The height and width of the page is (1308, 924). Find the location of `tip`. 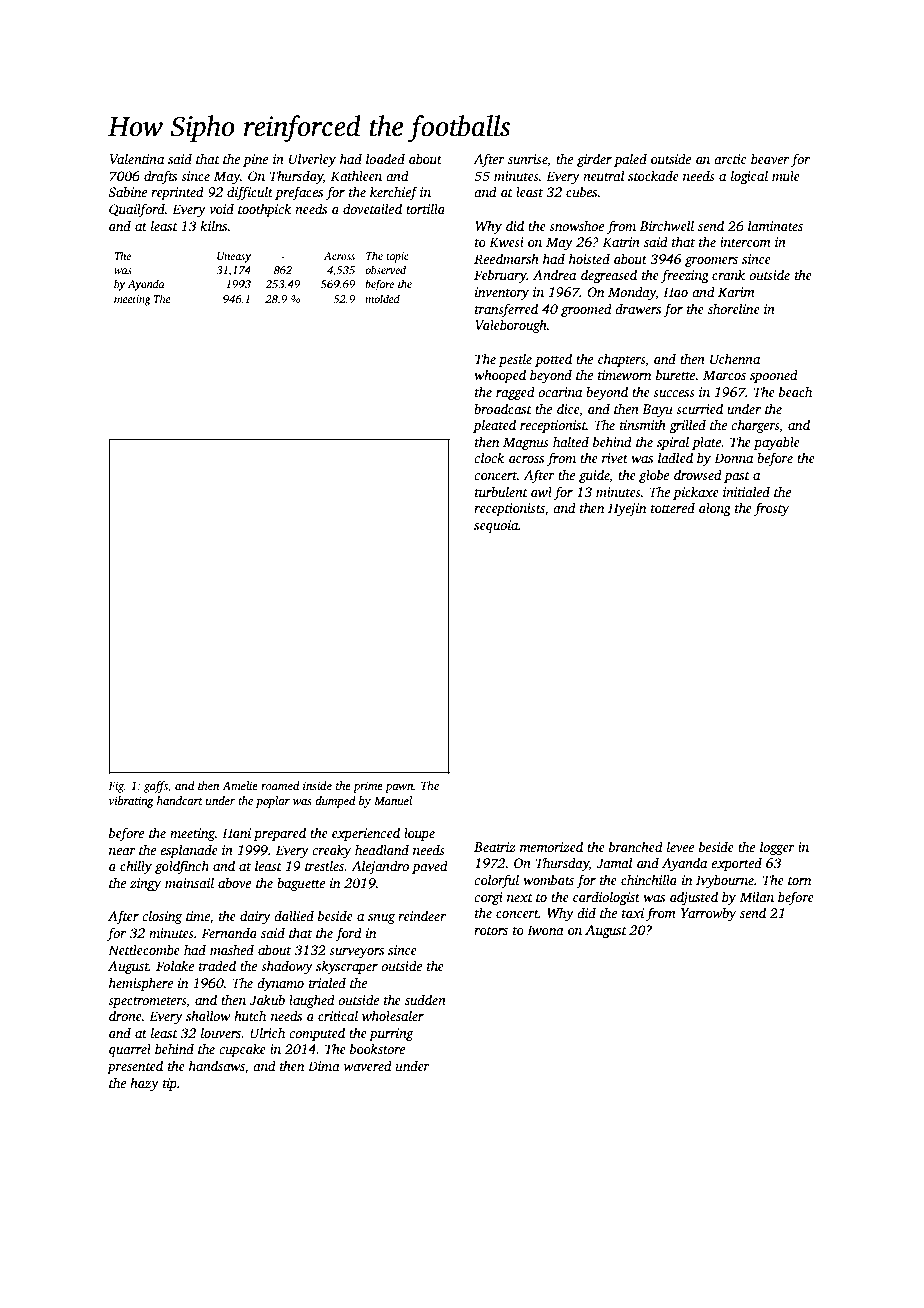

tip is located at coordinates (170, 1084).
